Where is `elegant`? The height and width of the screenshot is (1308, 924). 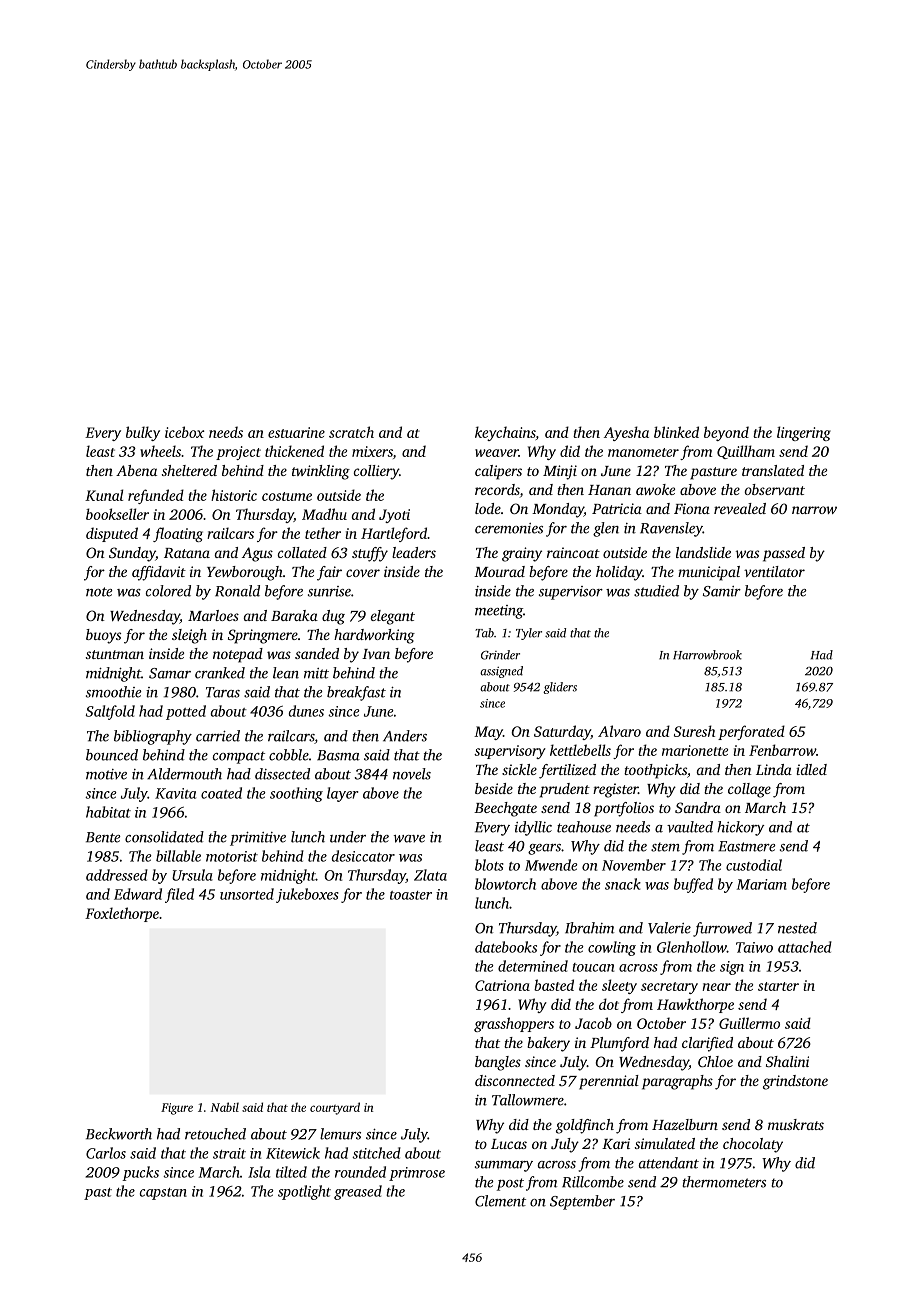 elegant is located at coordinates (393, 617).
